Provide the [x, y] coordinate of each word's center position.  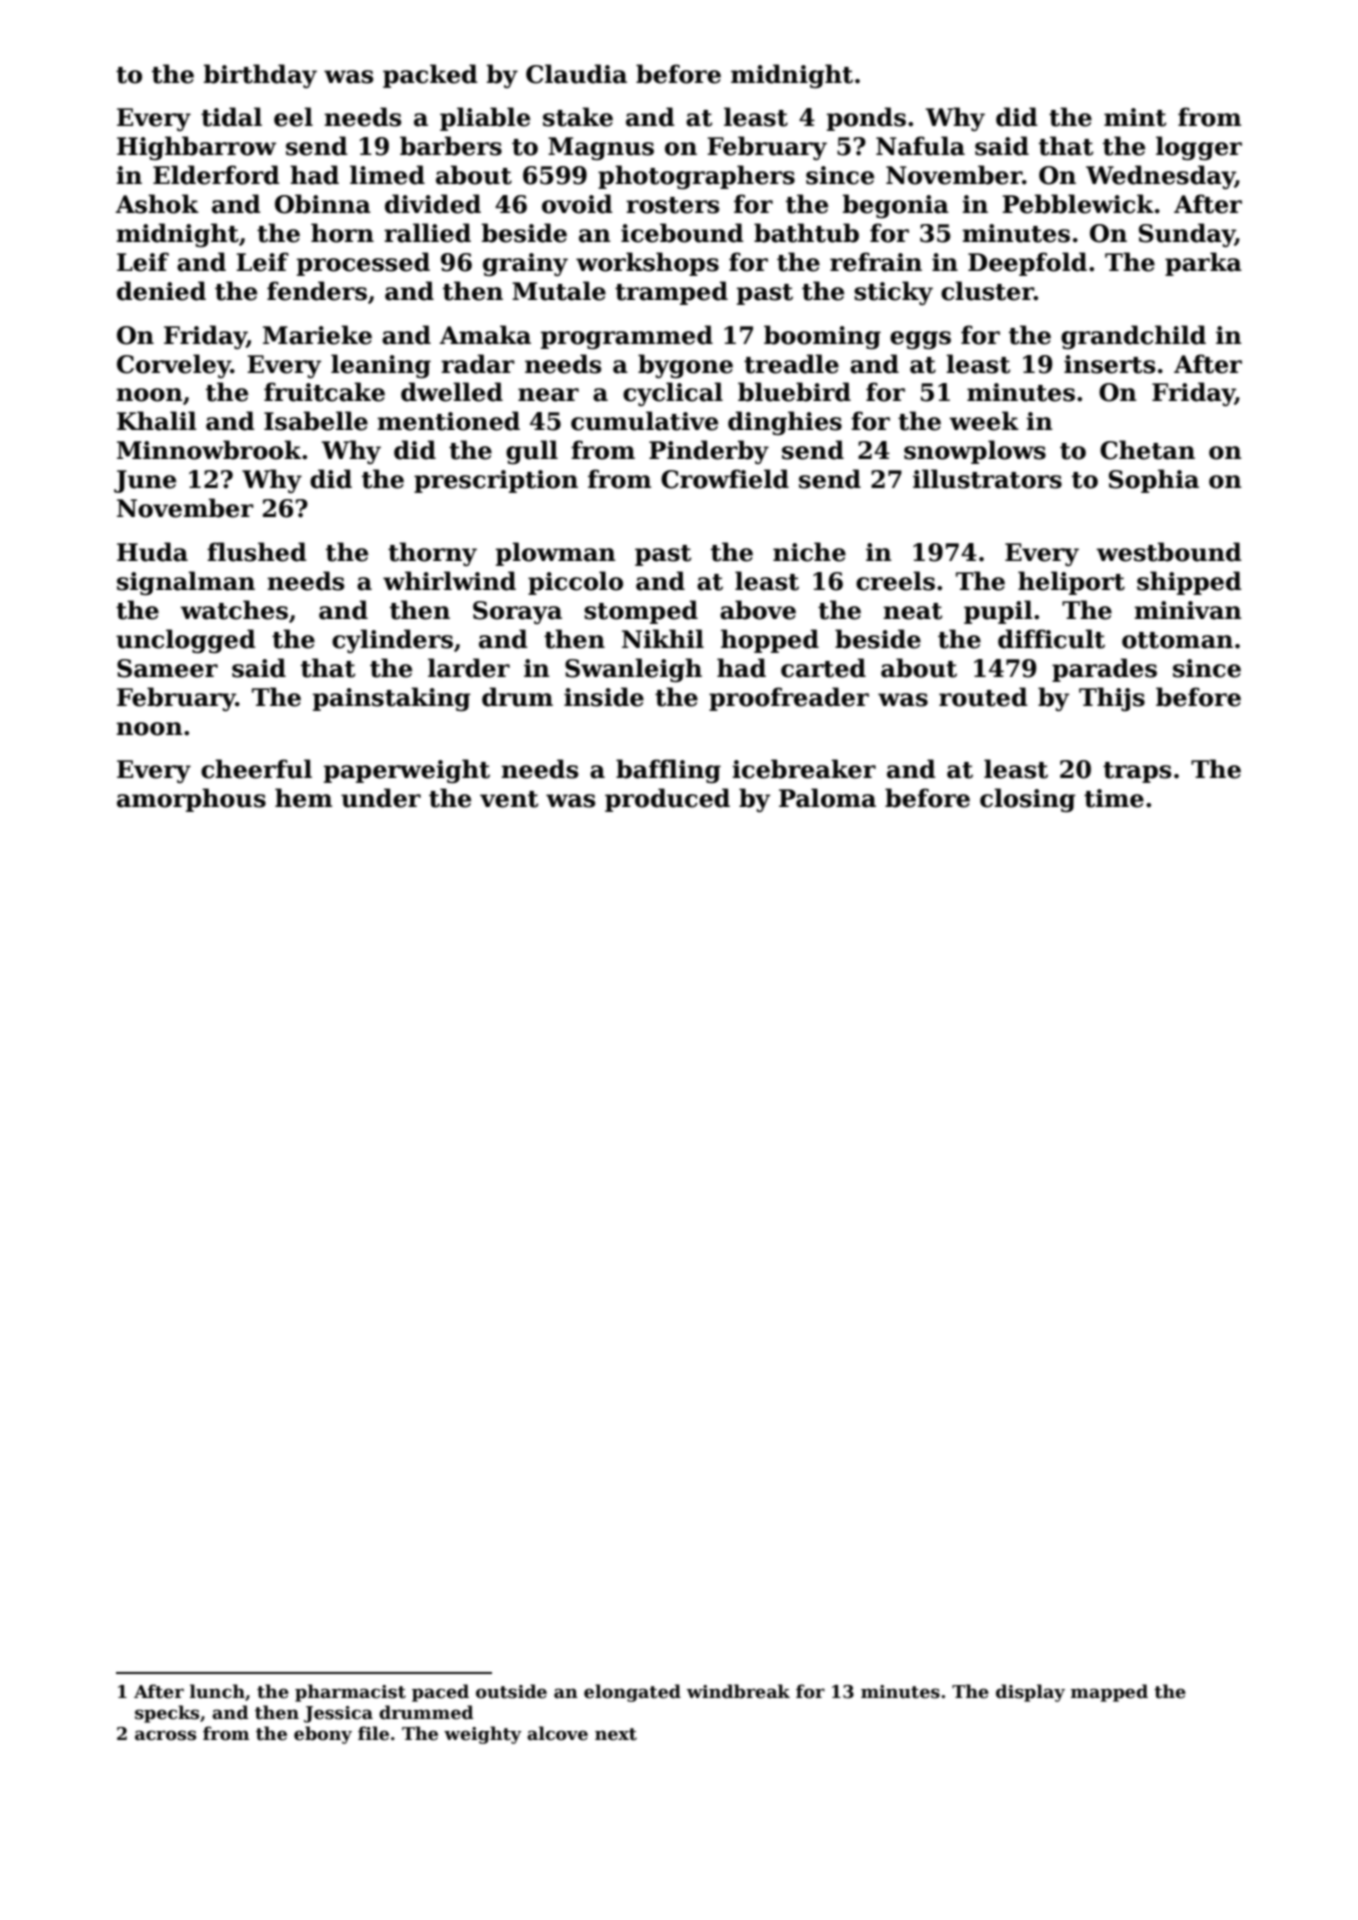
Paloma [827, 798]
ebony [323, 1735]
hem [303, 798]
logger [1199, 148]
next [616, 1734]
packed [430, 76]
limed [387, 175]
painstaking [392, 699]
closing [1028, 800]
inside [604, 697]
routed [983, 697]
